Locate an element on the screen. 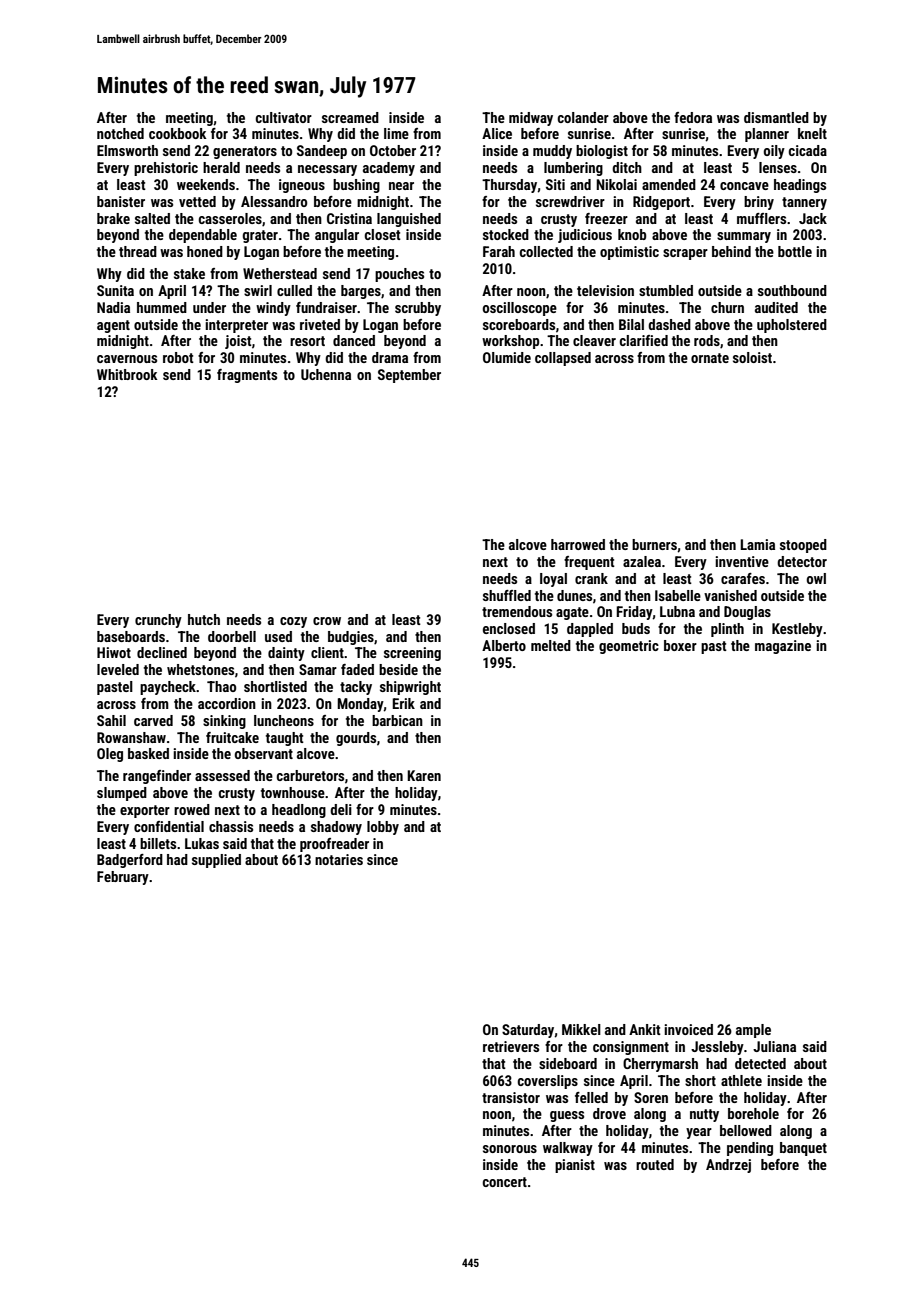 The height and width of the screenshot is (1308, 924). transistor is located at coordinates (511, 1097).
